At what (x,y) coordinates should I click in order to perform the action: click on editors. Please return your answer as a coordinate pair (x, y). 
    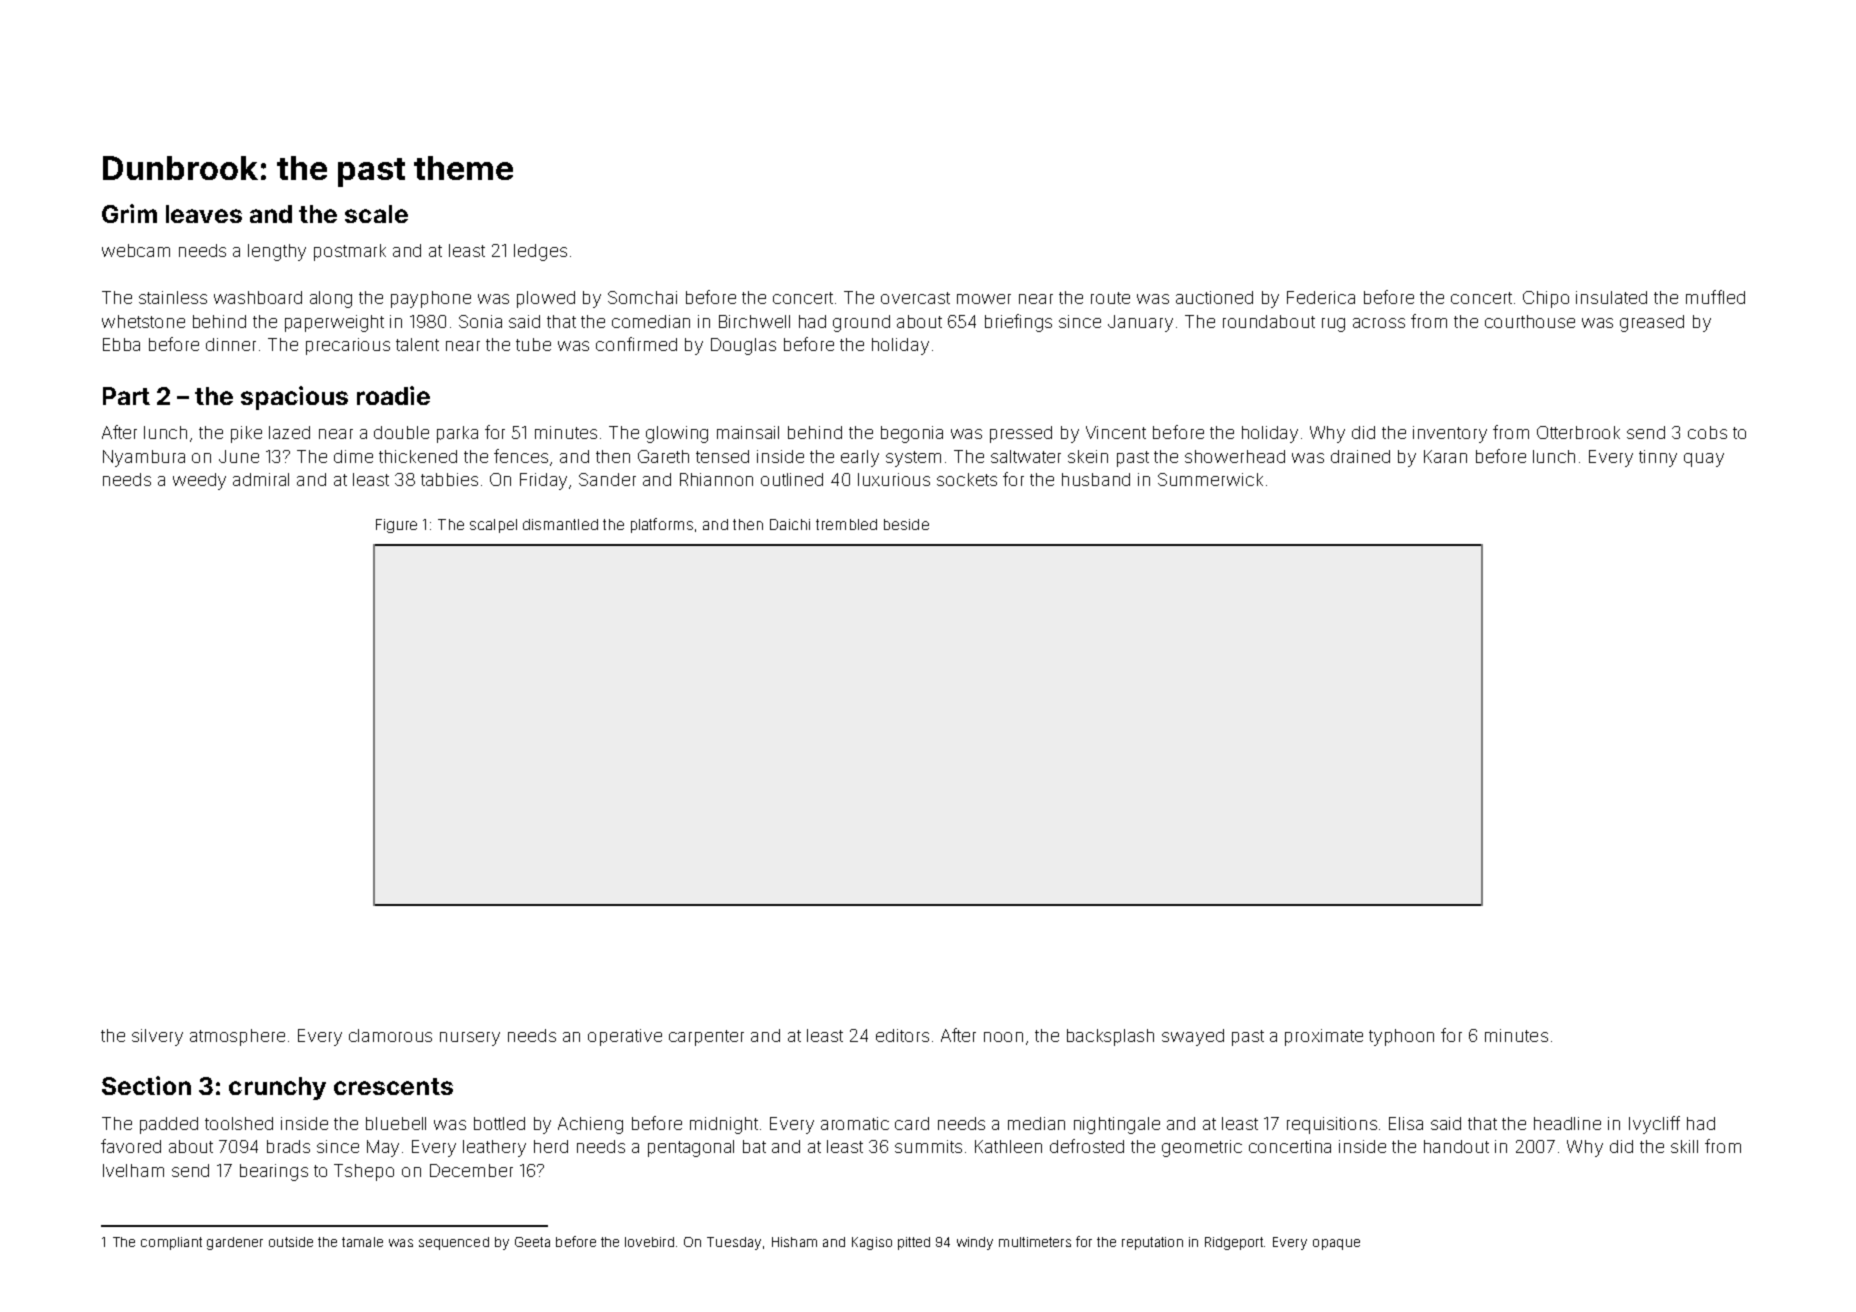
    Looking at the image, I should click on (902, 1035).
